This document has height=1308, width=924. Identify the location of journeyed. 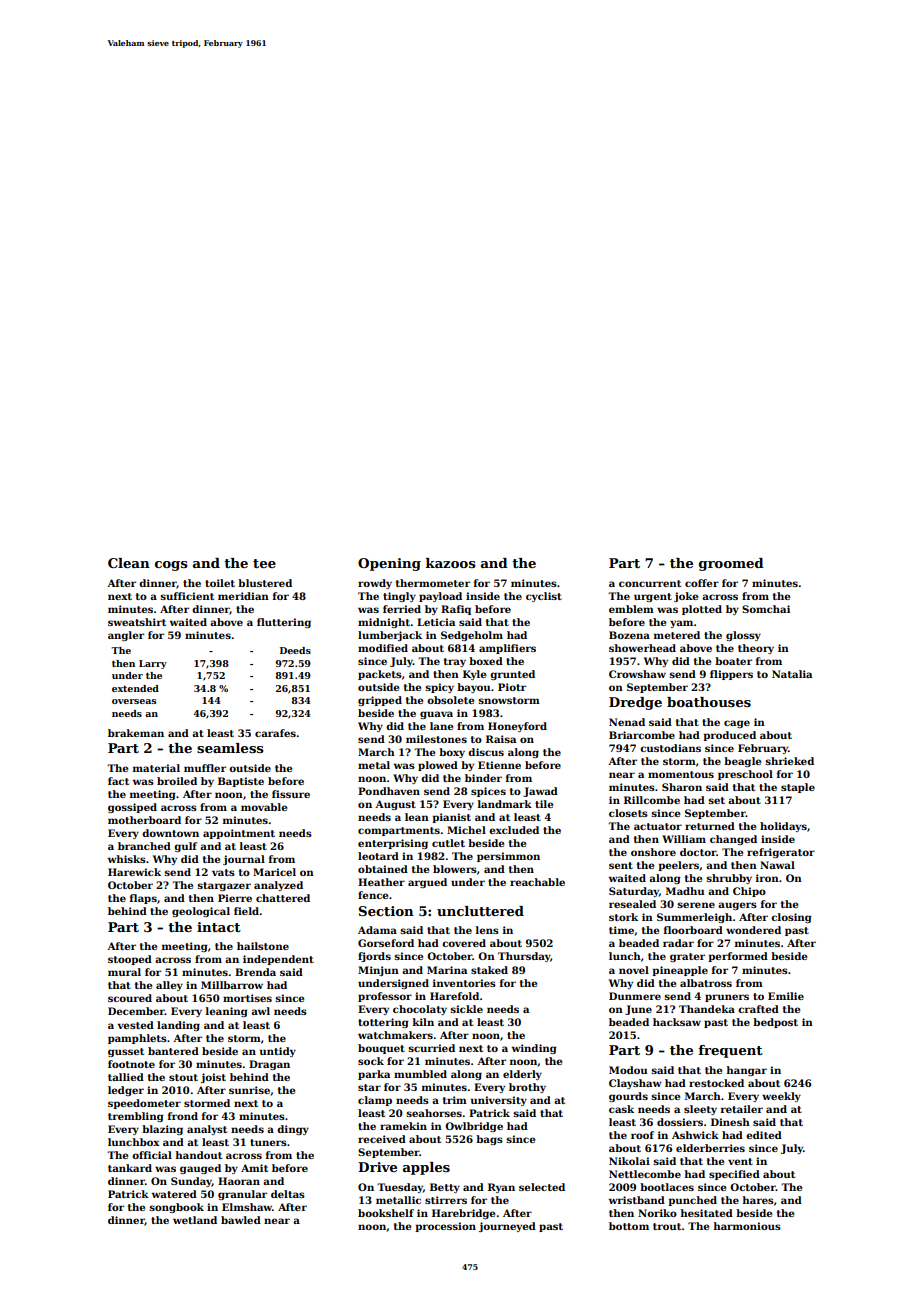
(507, 1227).
